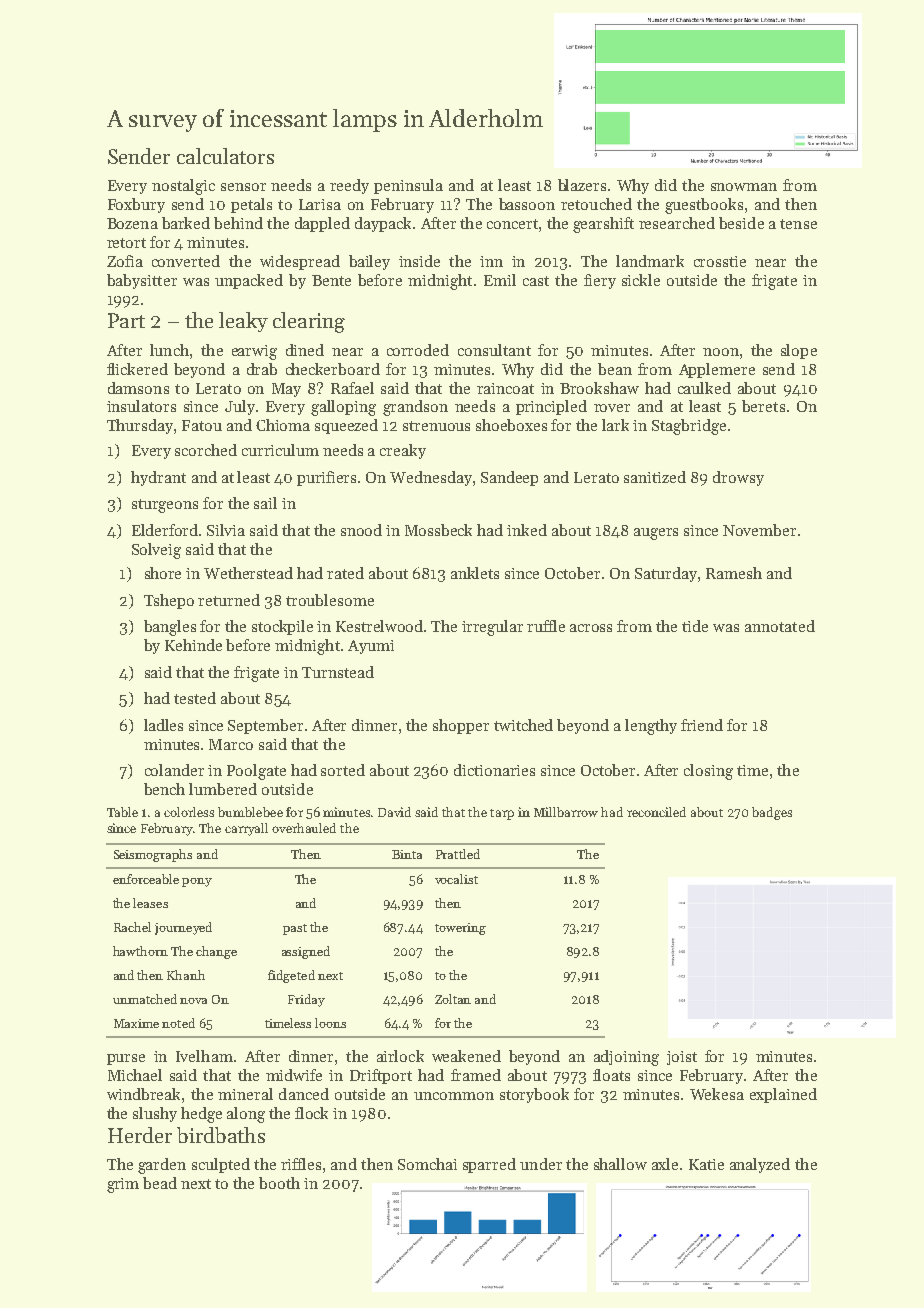 The image size is (924, 1308). I want to click on stockpile, so click(282, 627).
